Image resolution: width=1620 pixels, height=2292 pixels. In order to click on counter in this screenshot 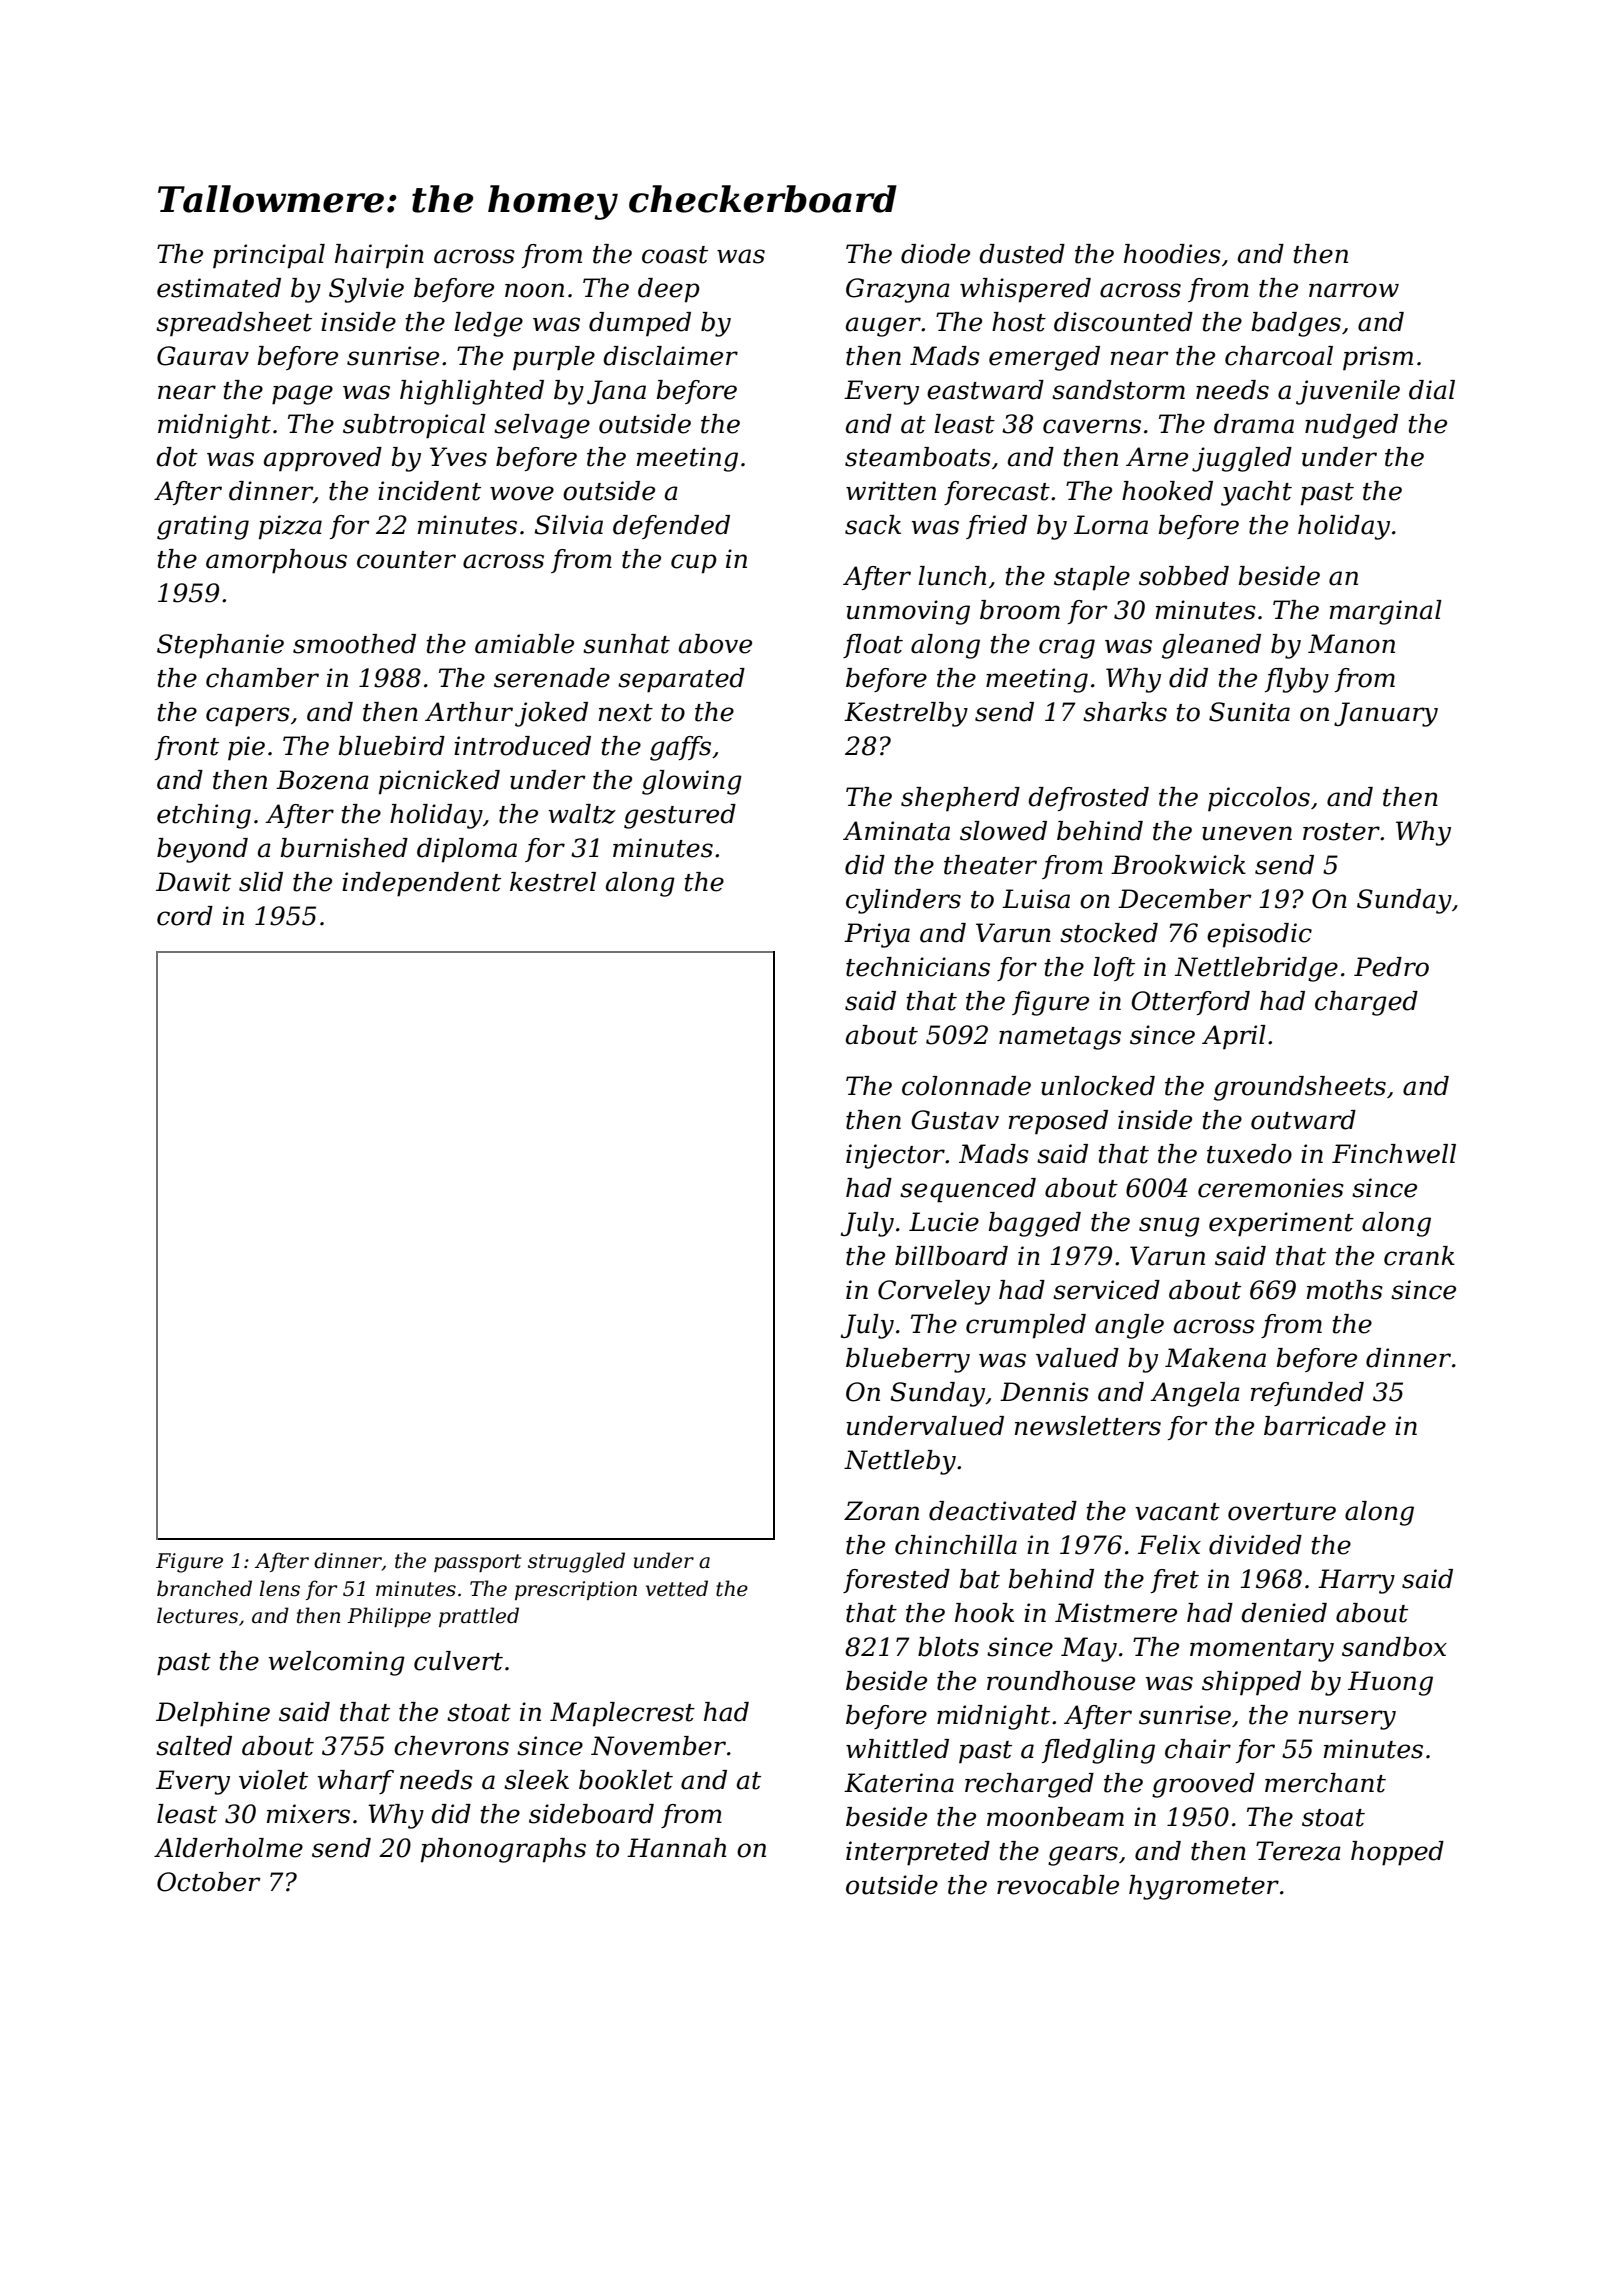, I will do `click(406, 560)`.
